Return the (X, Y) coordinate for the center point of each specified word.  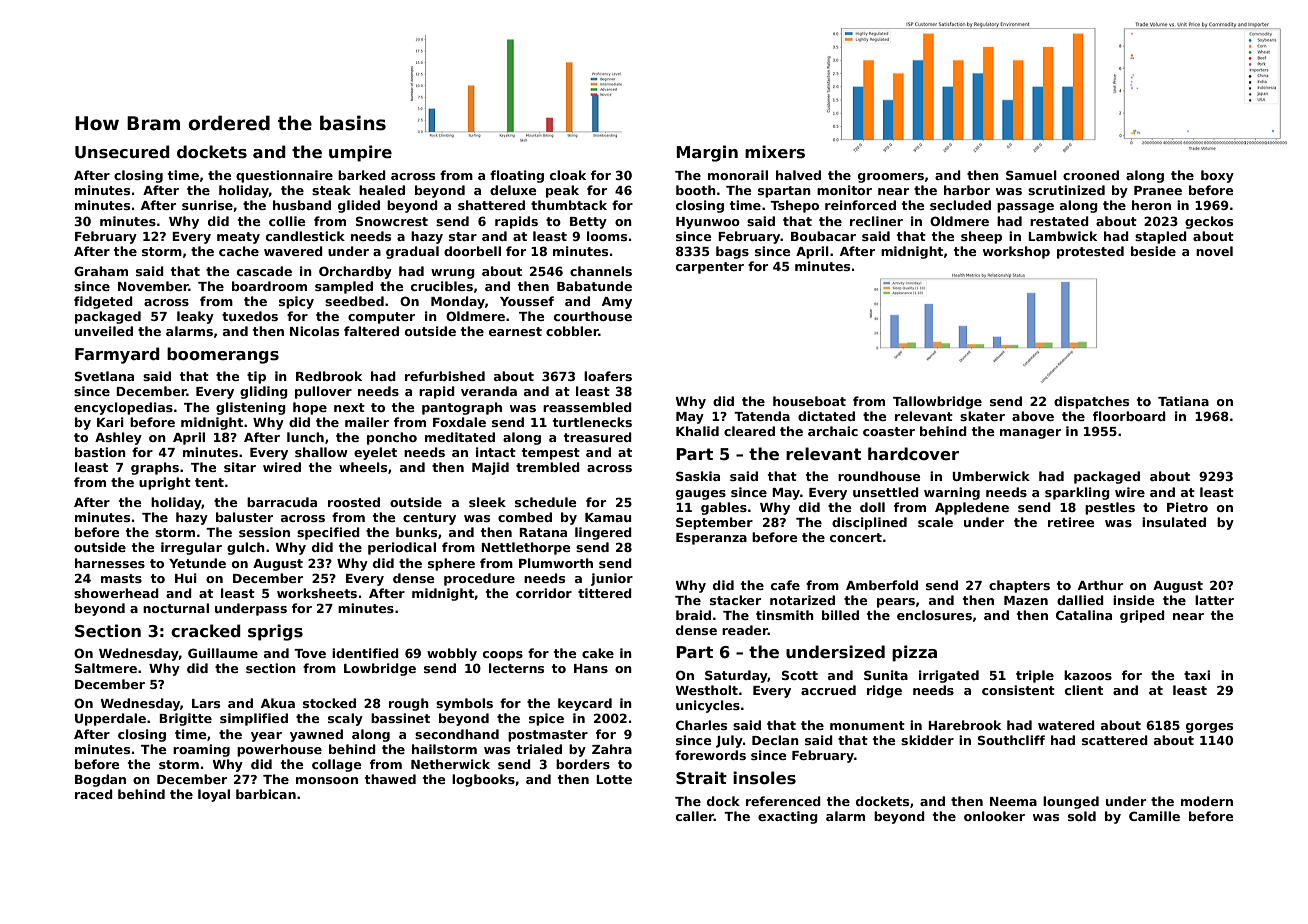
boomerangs (223, 355)
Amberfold (882, 585)
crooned (1091, 175)
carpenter (710, 268)
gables (724, 508)
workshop (1016, 252)
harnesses (110, 563)
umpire (360, 153)
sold (1082, 816)
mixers (775, 152)
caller (695, 816)
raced (94, 794)
